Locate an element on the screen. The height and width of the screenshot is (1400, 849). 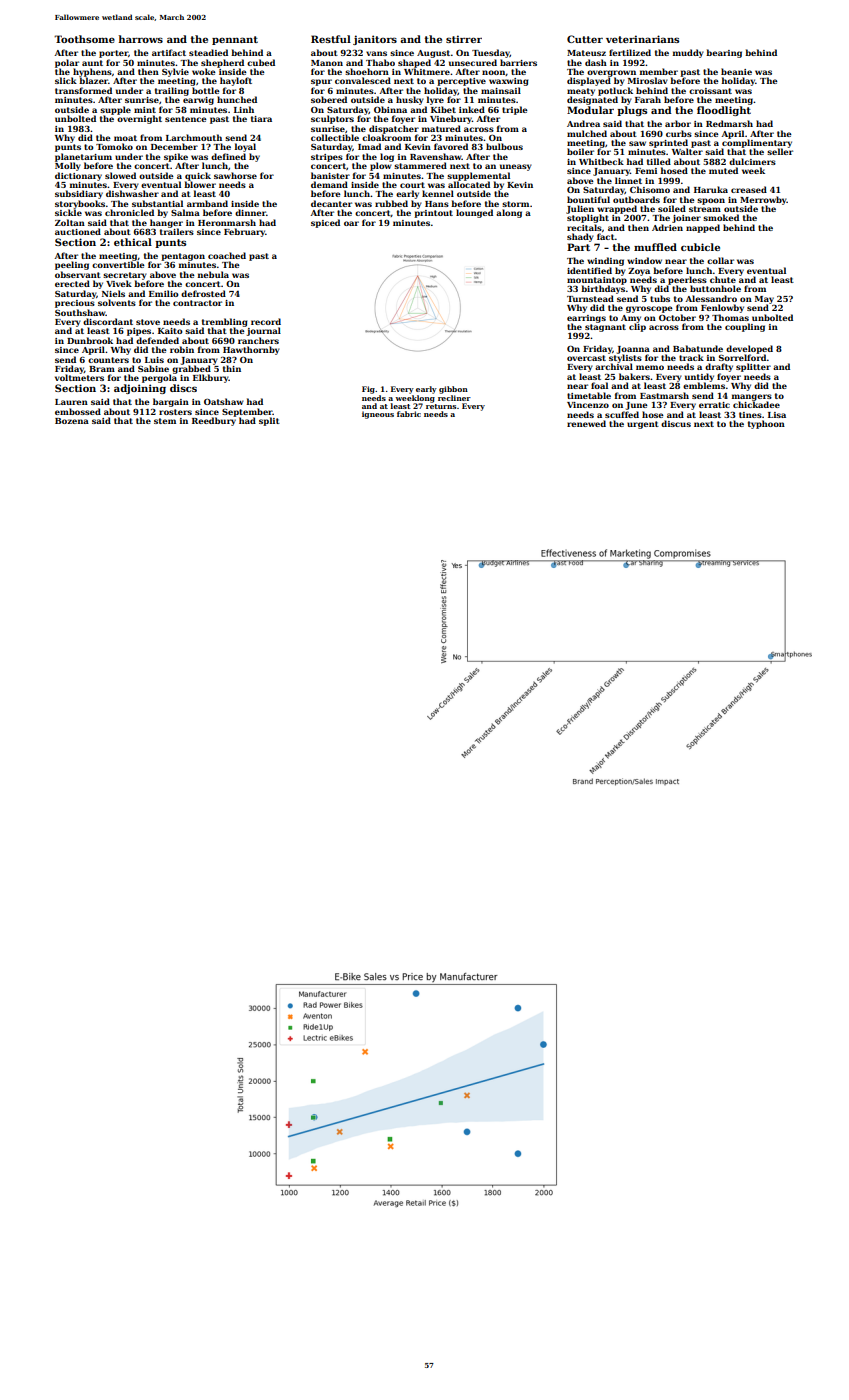
recitals is located at coordinates (584, 227).
